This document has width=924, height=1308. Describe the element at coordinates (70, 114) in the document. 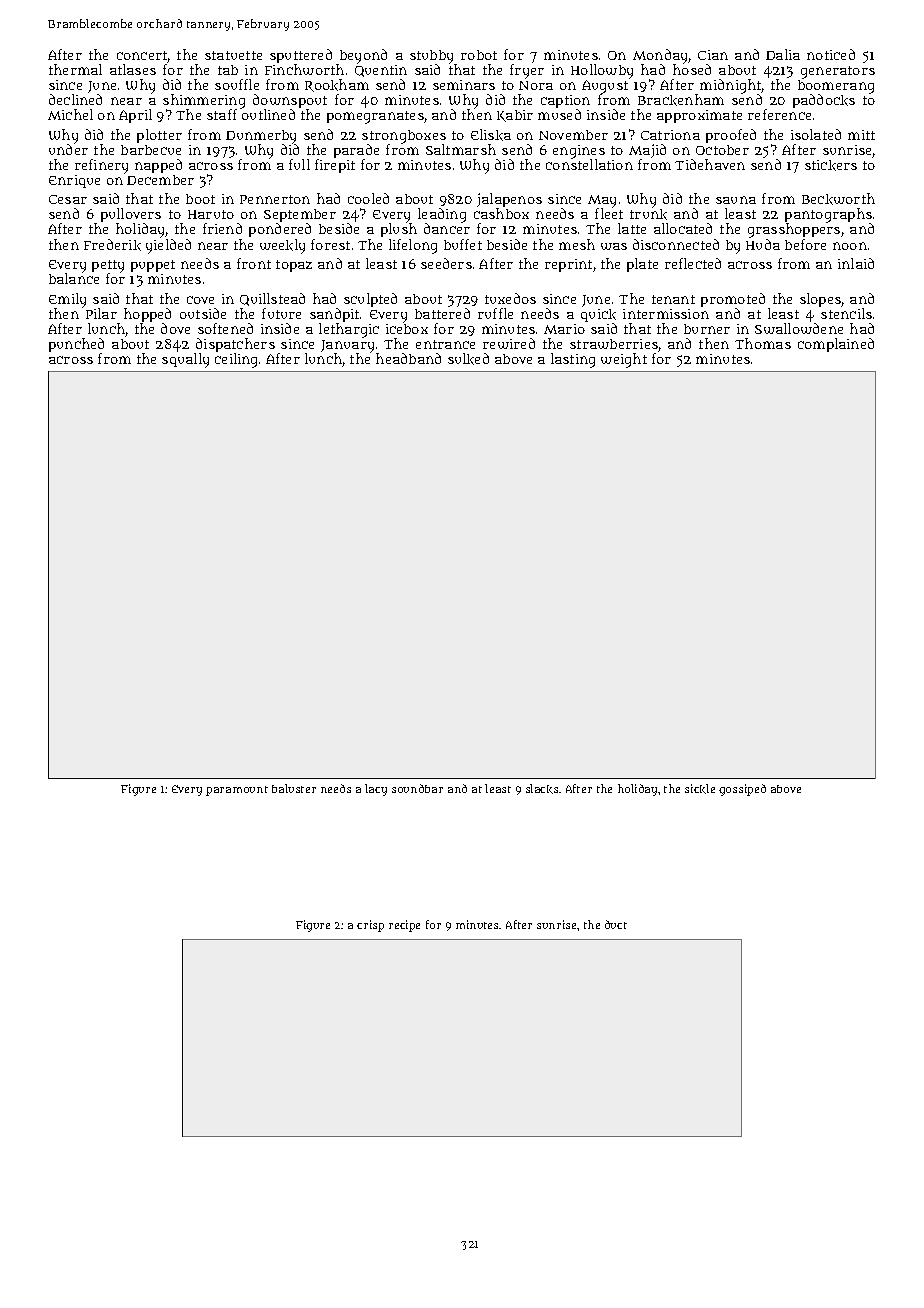

I see `Michel` at that location.
